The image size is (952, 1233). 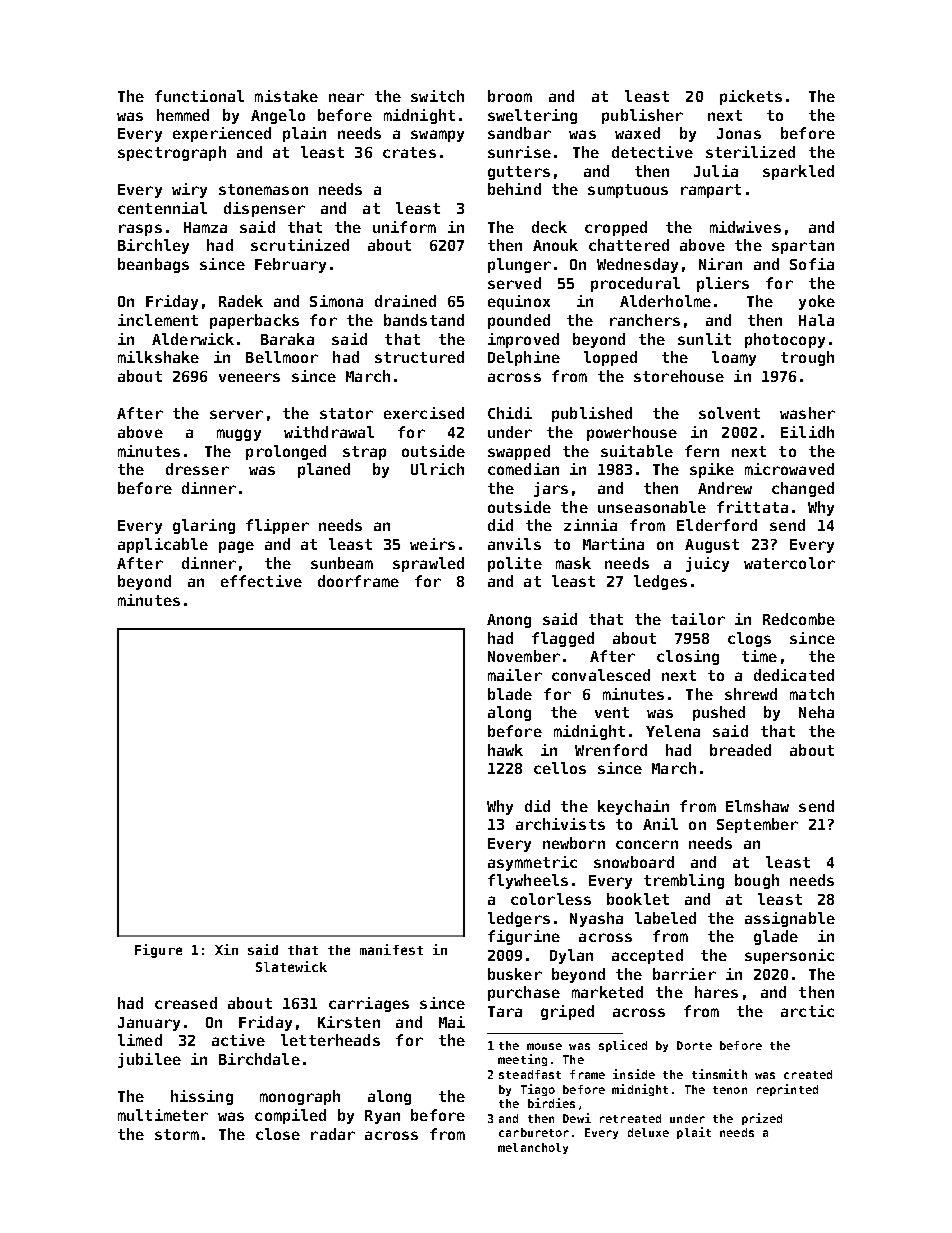 I want to click on storm, so click(x=177, y=1134).
